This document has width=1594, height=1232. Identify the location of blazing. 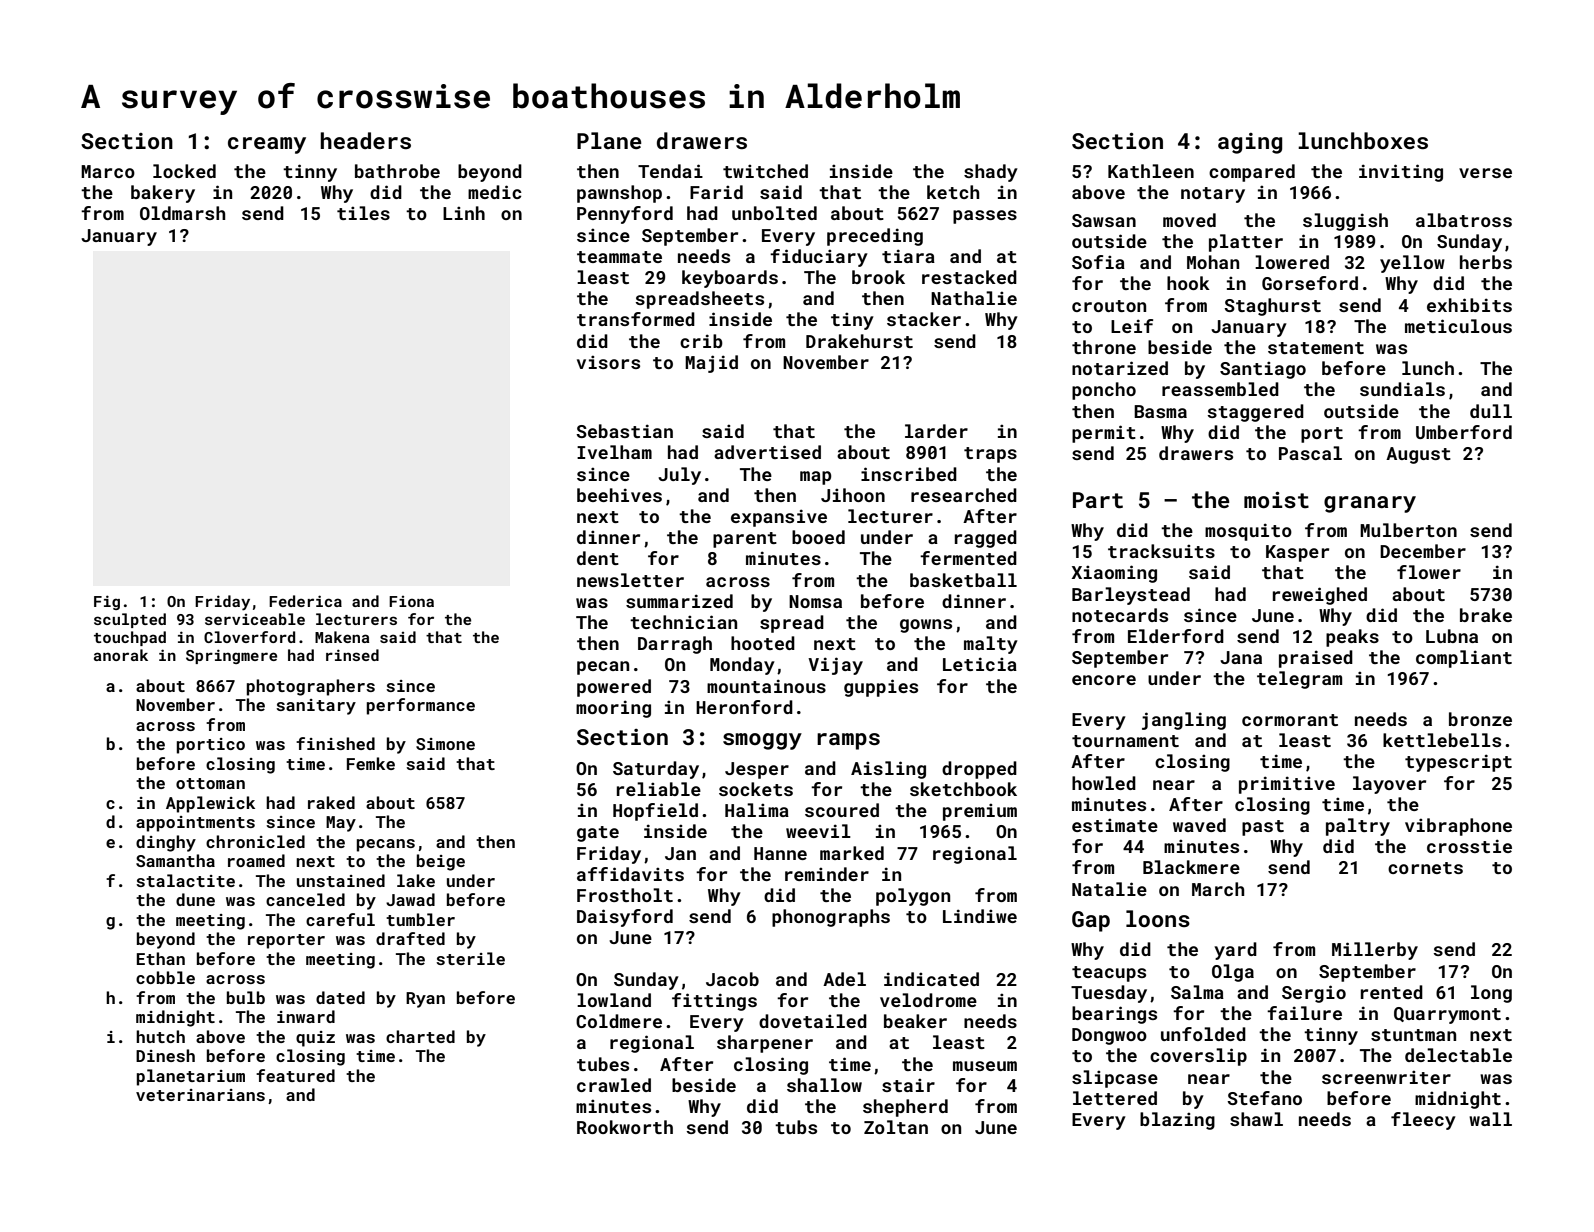
(1177, 1121).
